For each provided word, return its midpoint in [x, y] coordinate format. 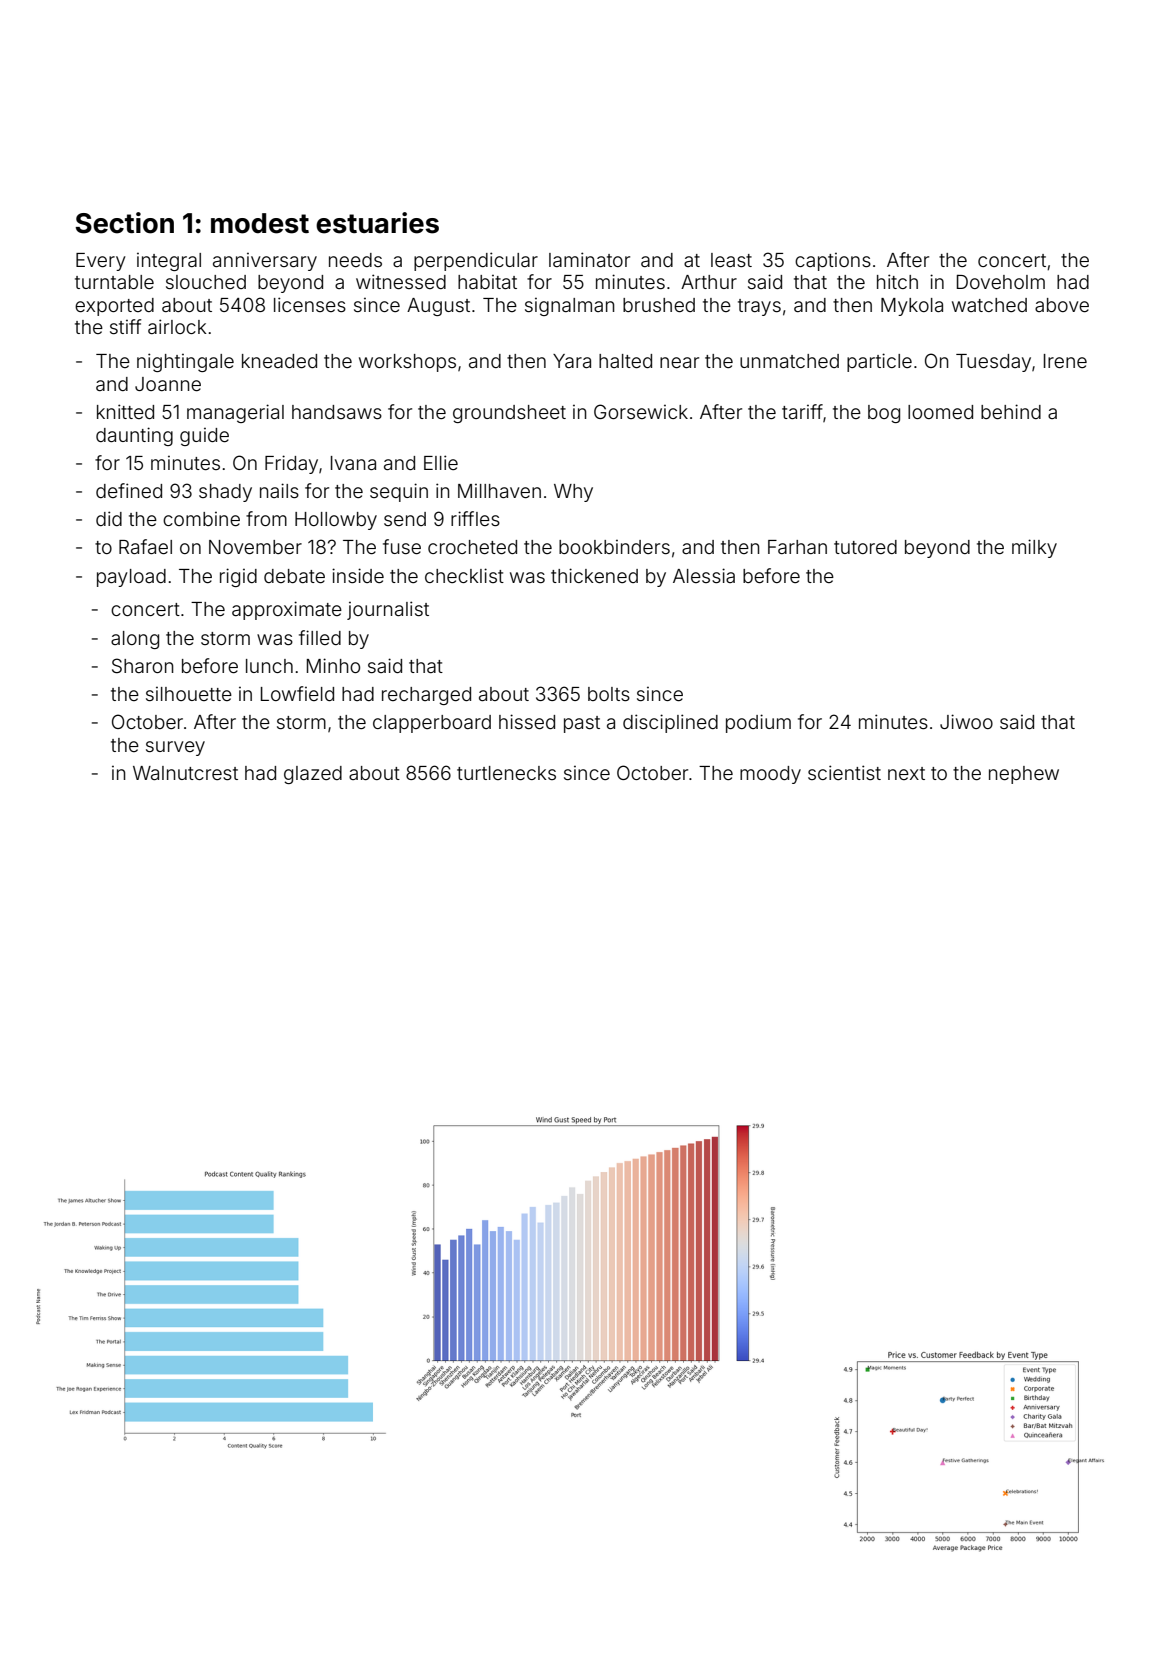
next [906, 773]
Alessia [704, 575]
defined [129, 490]
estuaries [377, 223]
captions [833, 262]
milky [1034, 548]
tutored [865, 547]
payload [131, 578]
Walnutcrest [185, 773]
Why [573, 493]
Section [124, 223]
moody [770, 775]
